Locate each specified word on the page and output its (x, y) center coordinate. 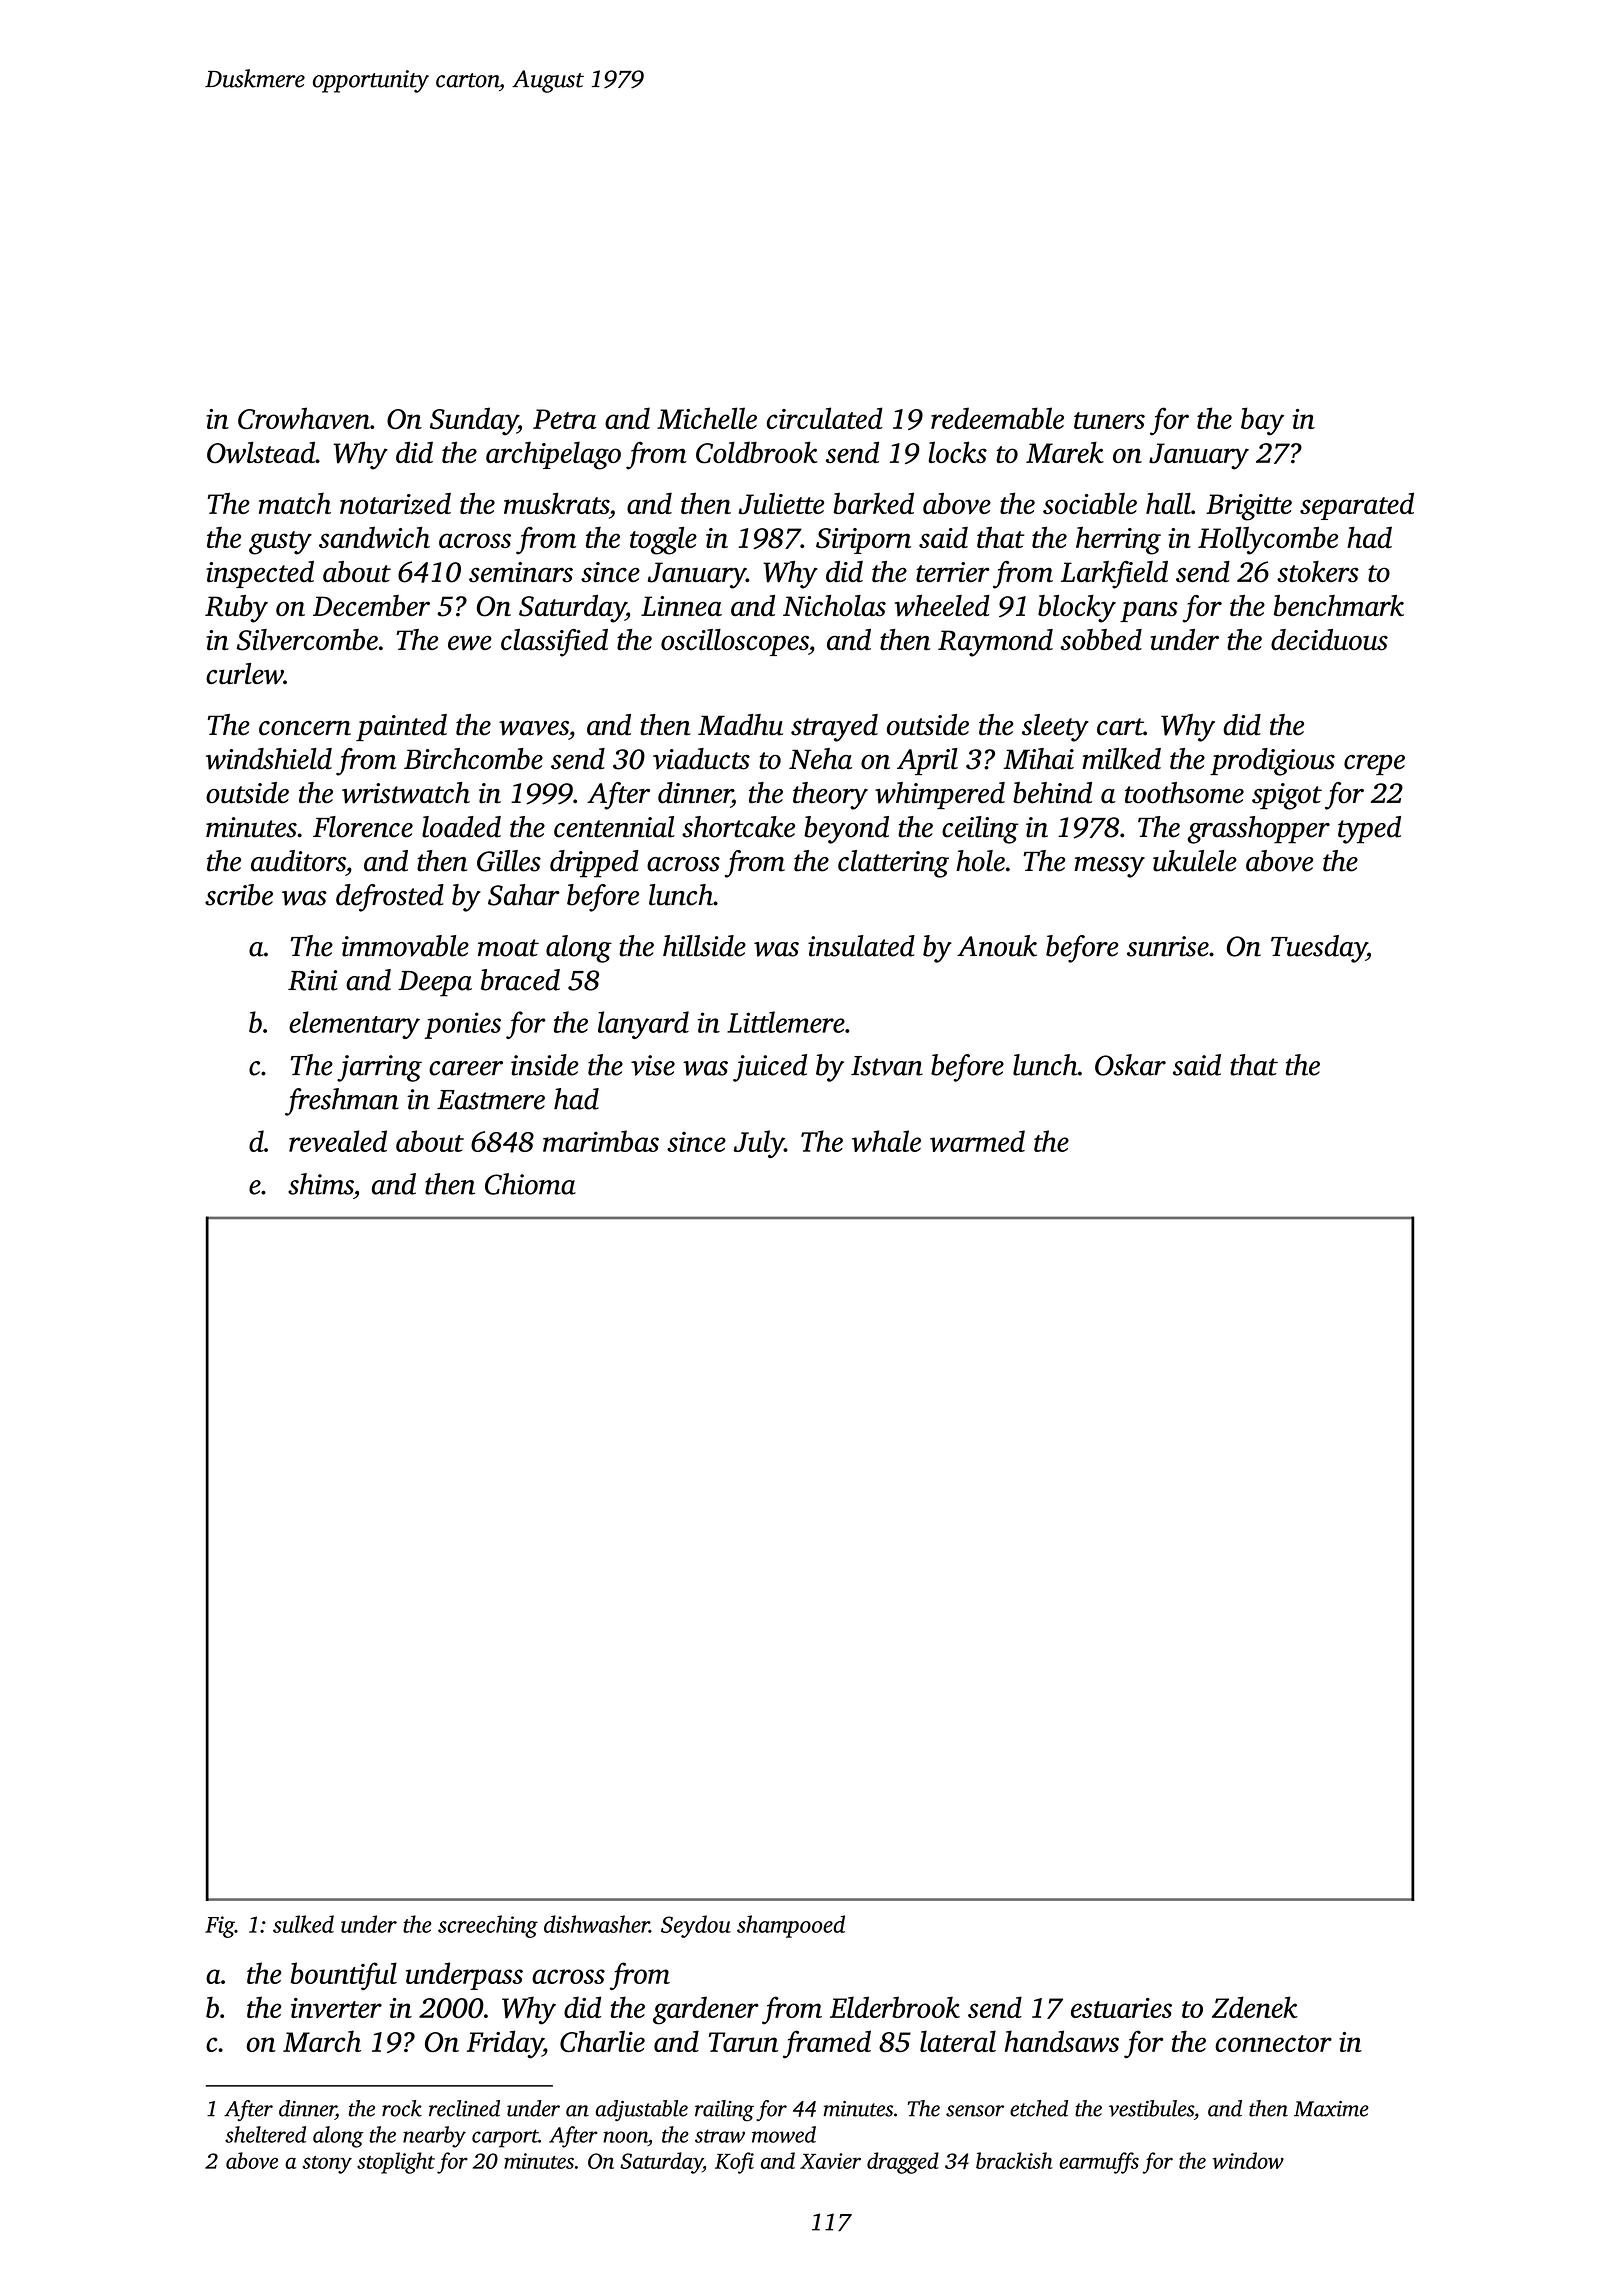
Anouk (997, 946)
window (1248, 2160)
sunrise (1168, 946)
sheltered (265, 2134)
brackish (1014, 2160)
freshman (342, 1102)
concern (305, 728)
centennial (614, 827)
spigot (1287, 796)
